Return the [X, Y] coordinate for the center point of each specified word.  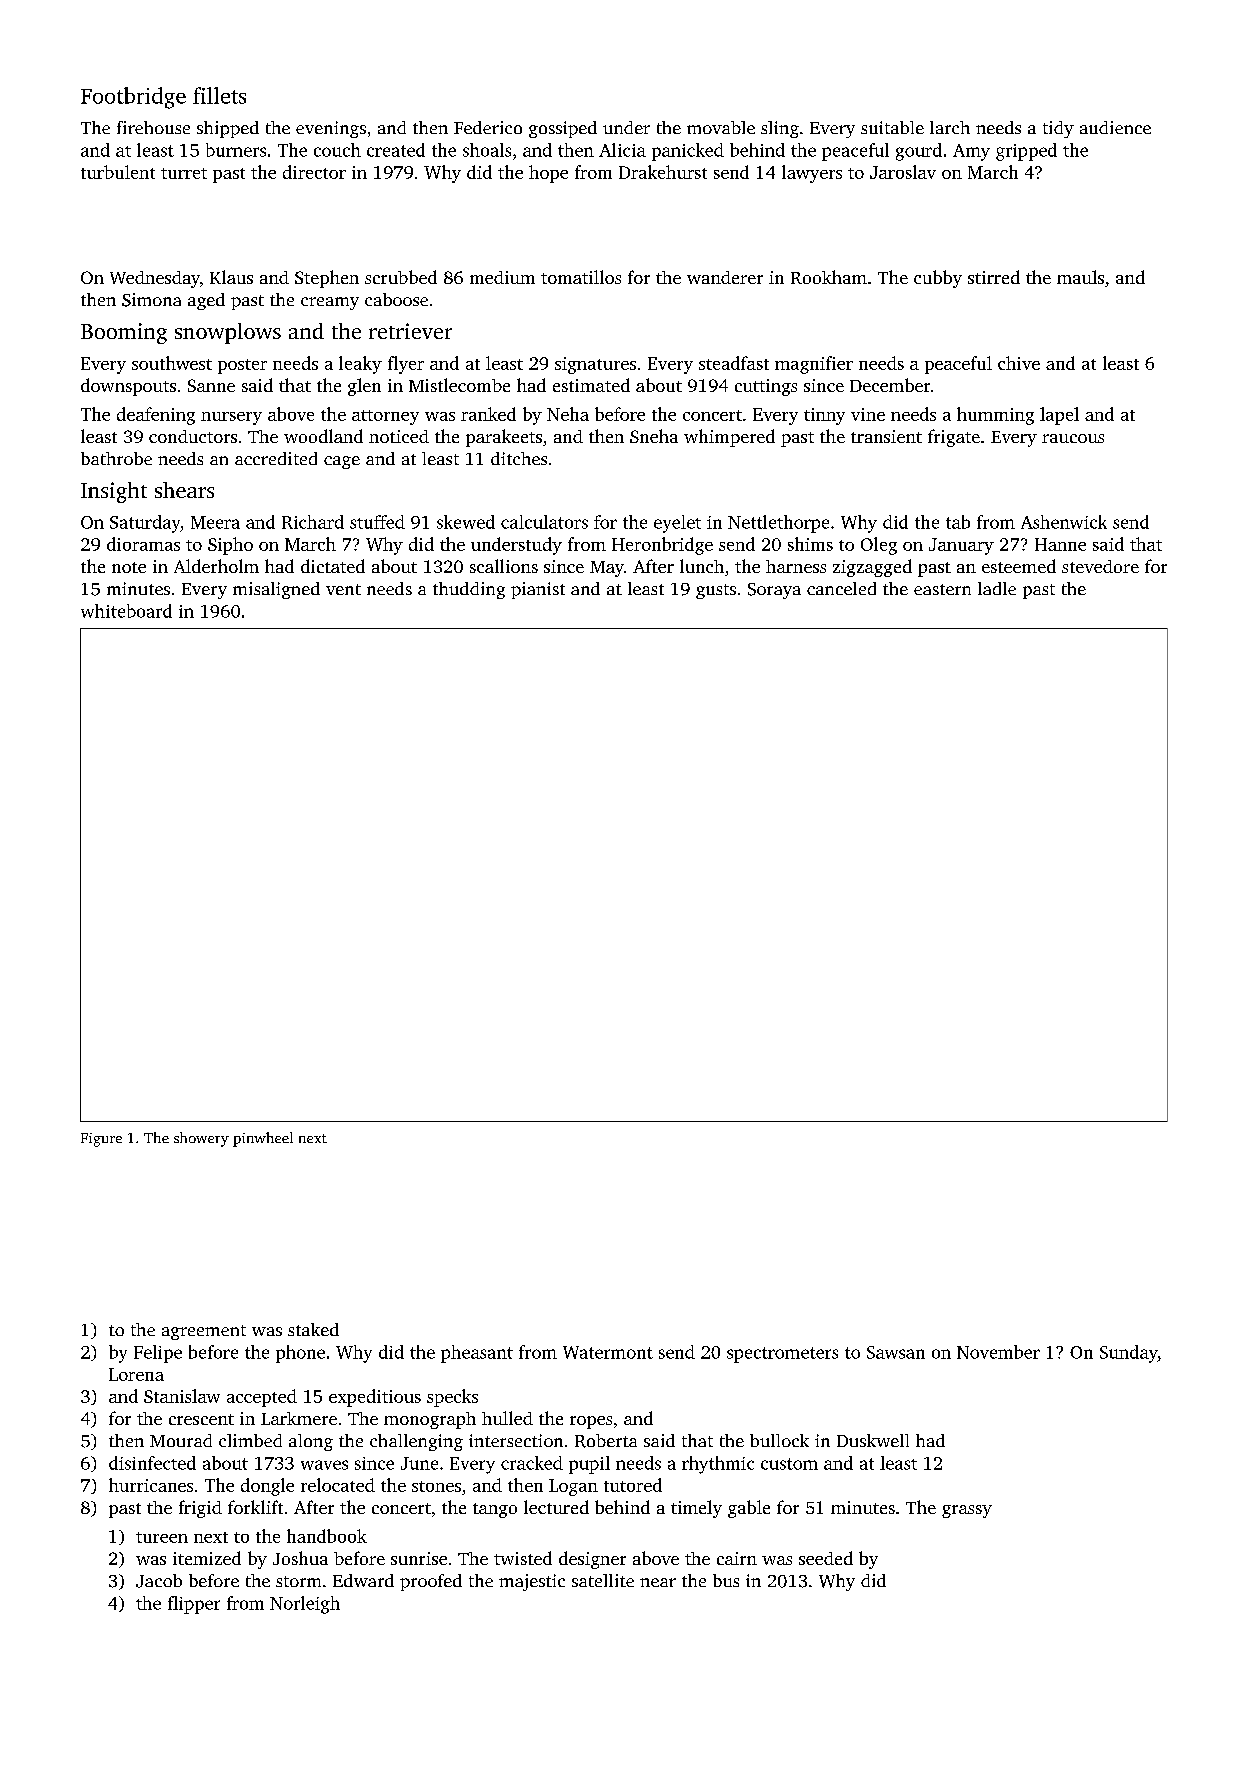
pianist [538, 590]
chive [1019, 363]
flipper [194, 1605]
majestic [532, 1582]
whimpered [729, 438]
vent [343, 589]
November [998, 1352]
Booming [124, 333]
